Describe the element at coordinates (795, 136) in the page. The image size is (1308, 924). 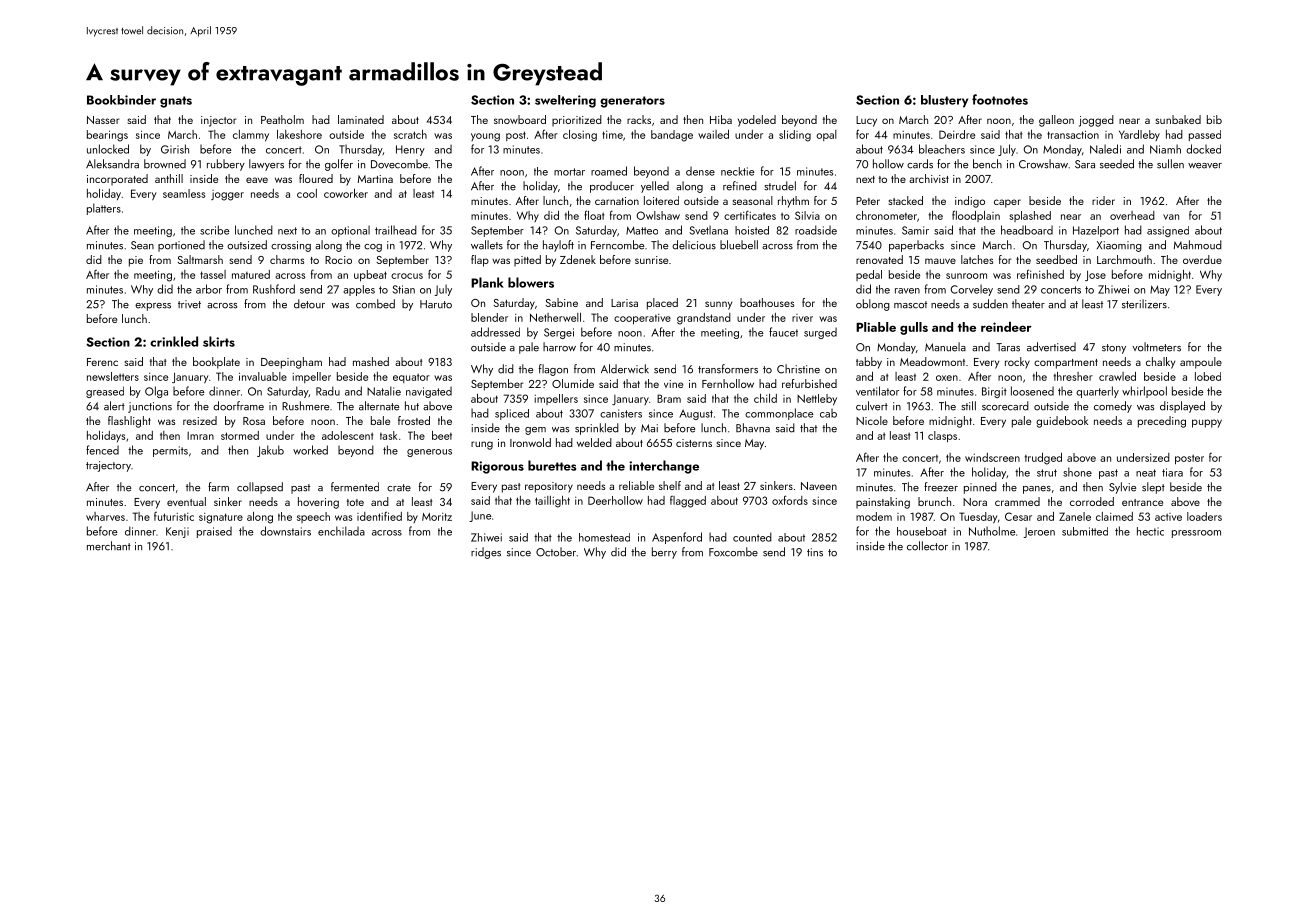
I see `sliding` at that location.
